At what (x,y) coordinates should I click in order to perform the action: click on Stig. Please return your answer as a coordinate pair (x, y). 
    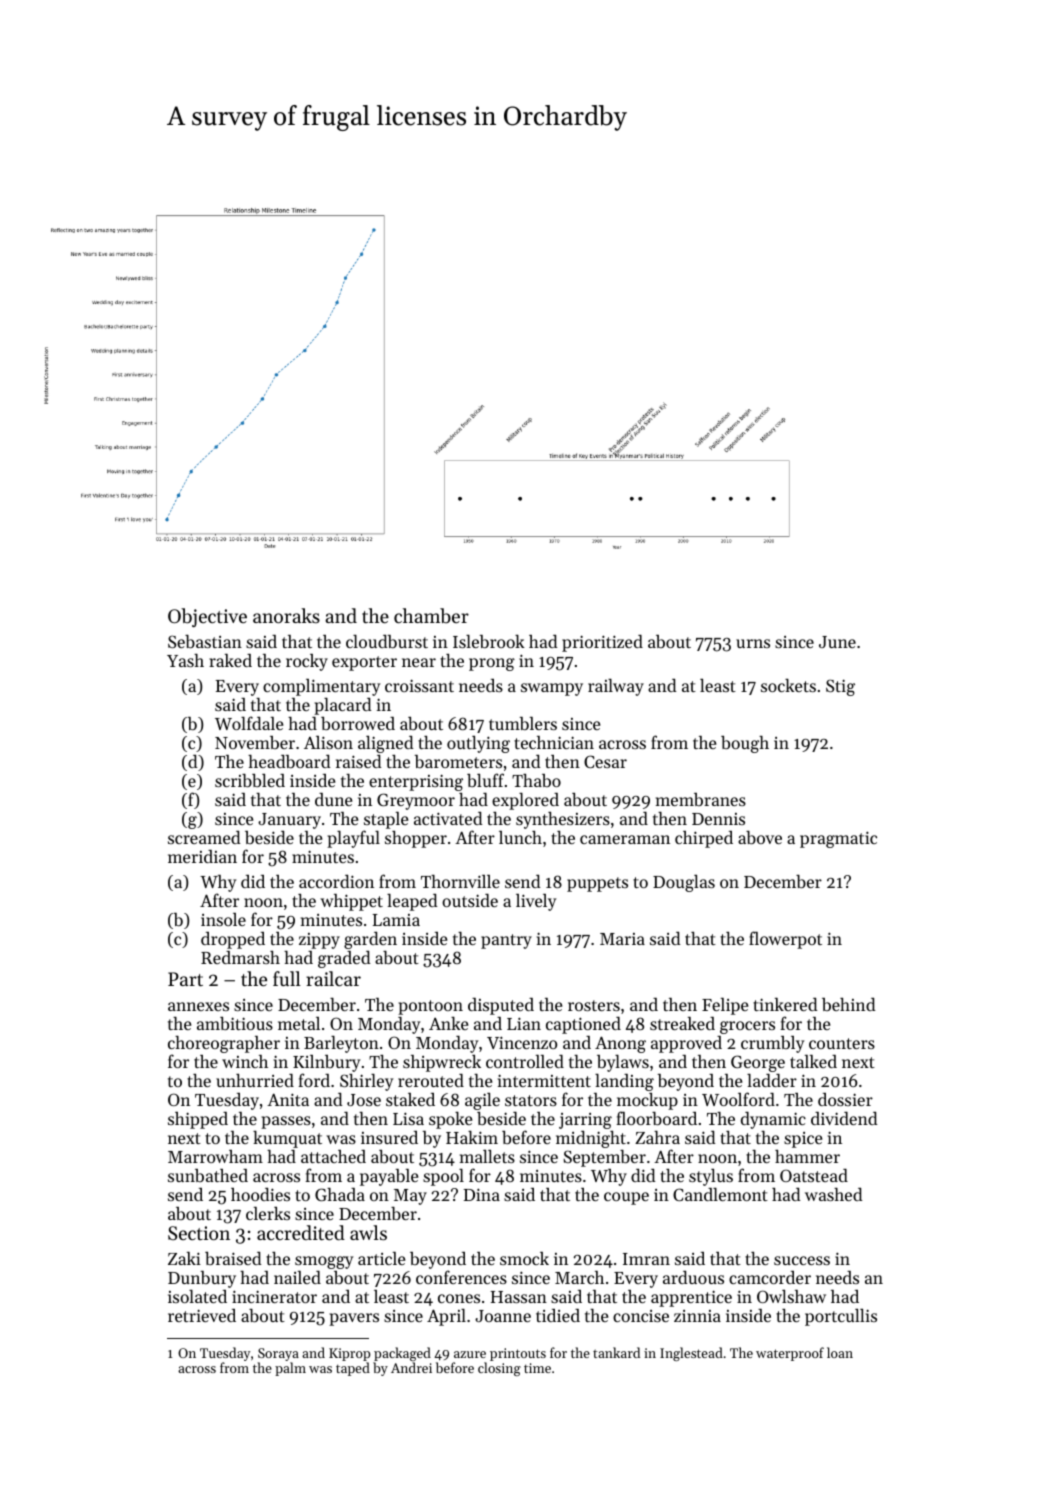
    Looking at the image, I should click on (840, 687).
